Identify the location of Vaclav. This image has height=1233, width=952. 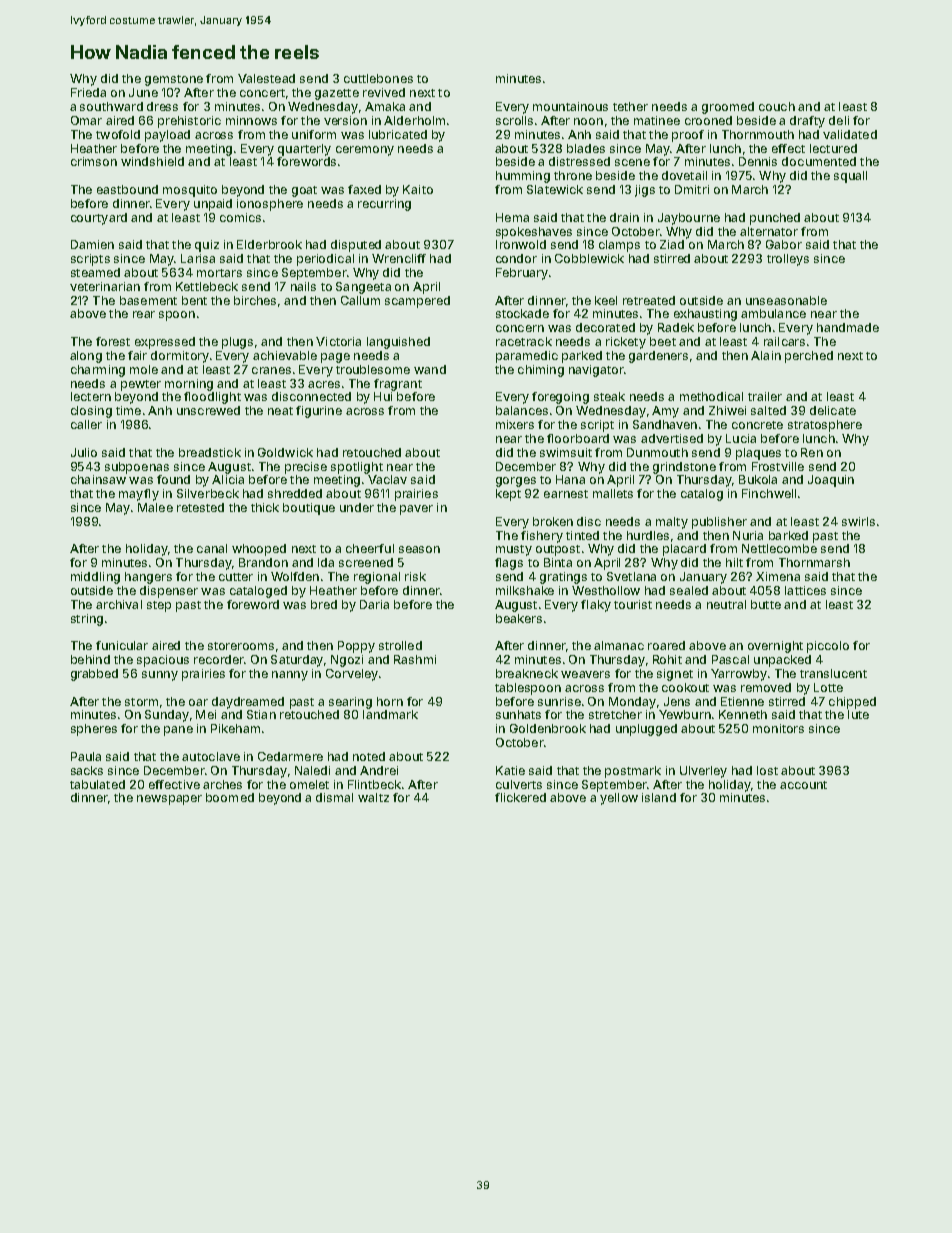
(387, 479).
